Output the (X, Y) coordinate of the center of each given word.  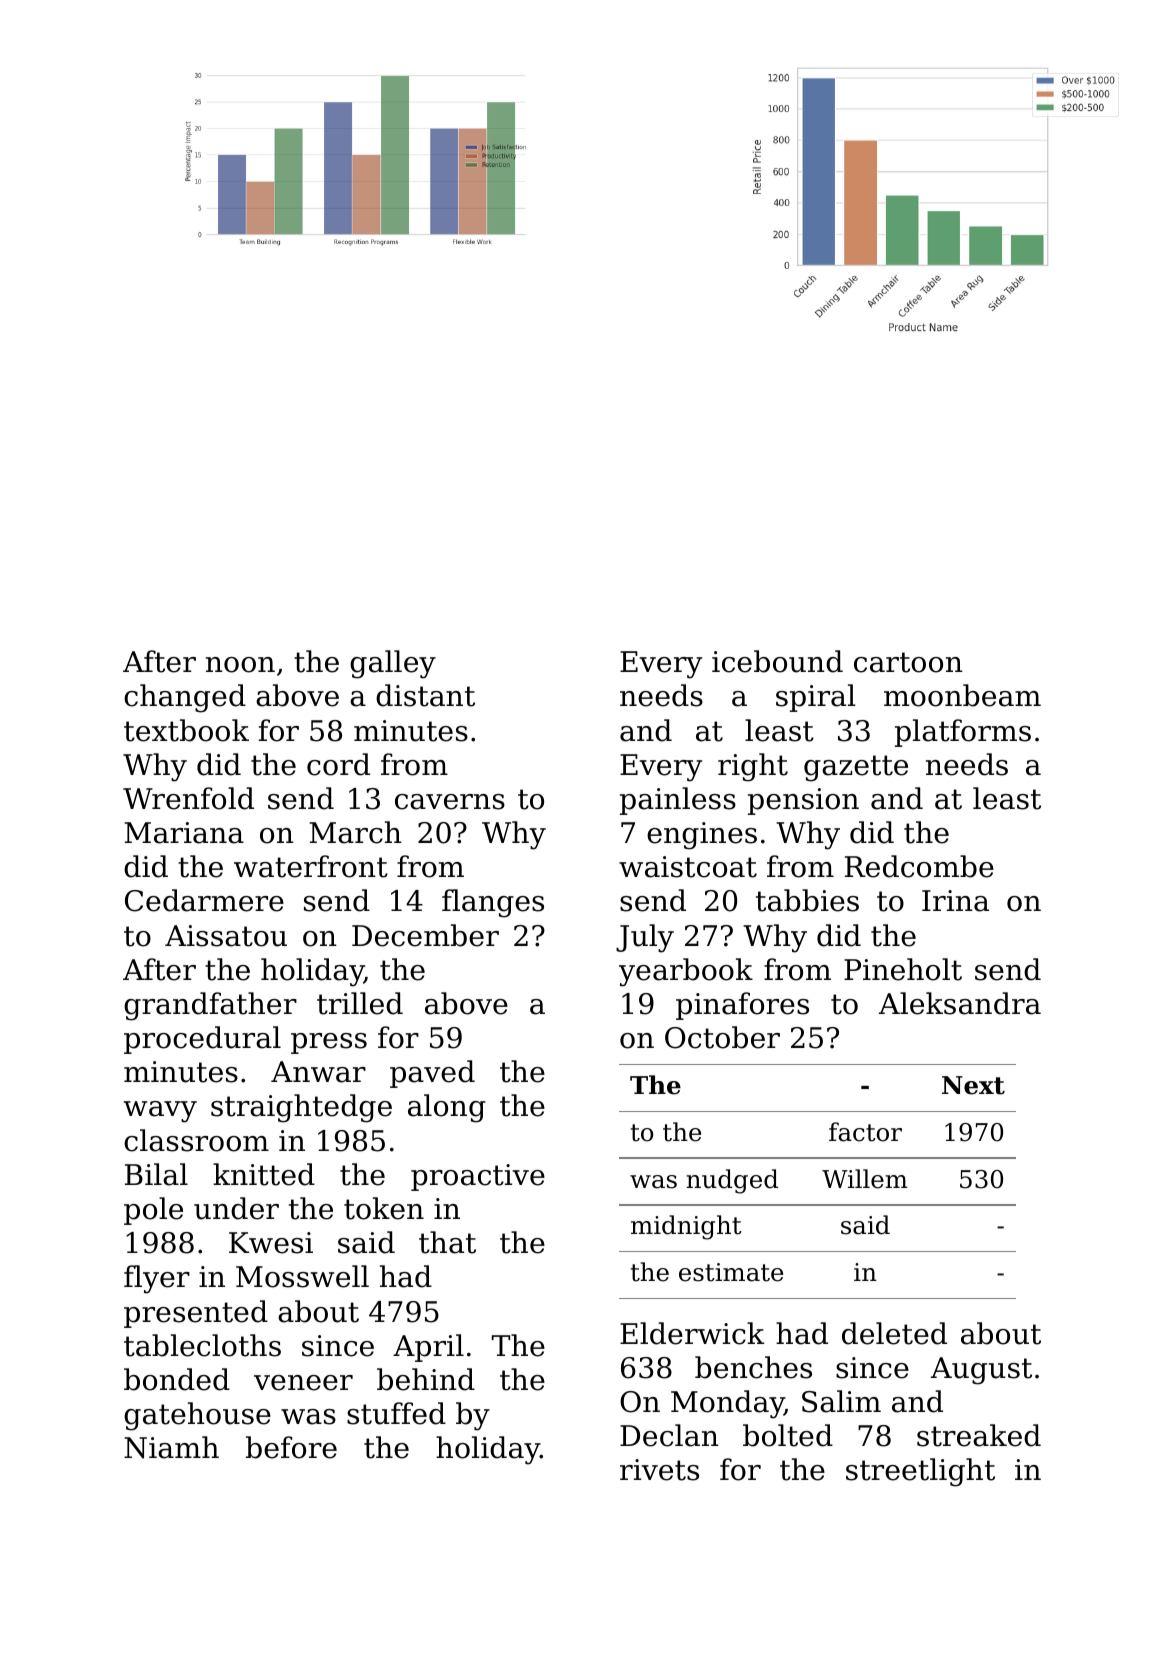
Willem (865, 1179)
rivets (659, 1470)
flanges (493, 903)
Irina (955, 901)
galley (393, 664)
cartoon (908, 662)
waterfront (311, 866)
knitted (264, 1174)
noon (240, 665)
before (291, 1447)
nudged (732, 1181)
